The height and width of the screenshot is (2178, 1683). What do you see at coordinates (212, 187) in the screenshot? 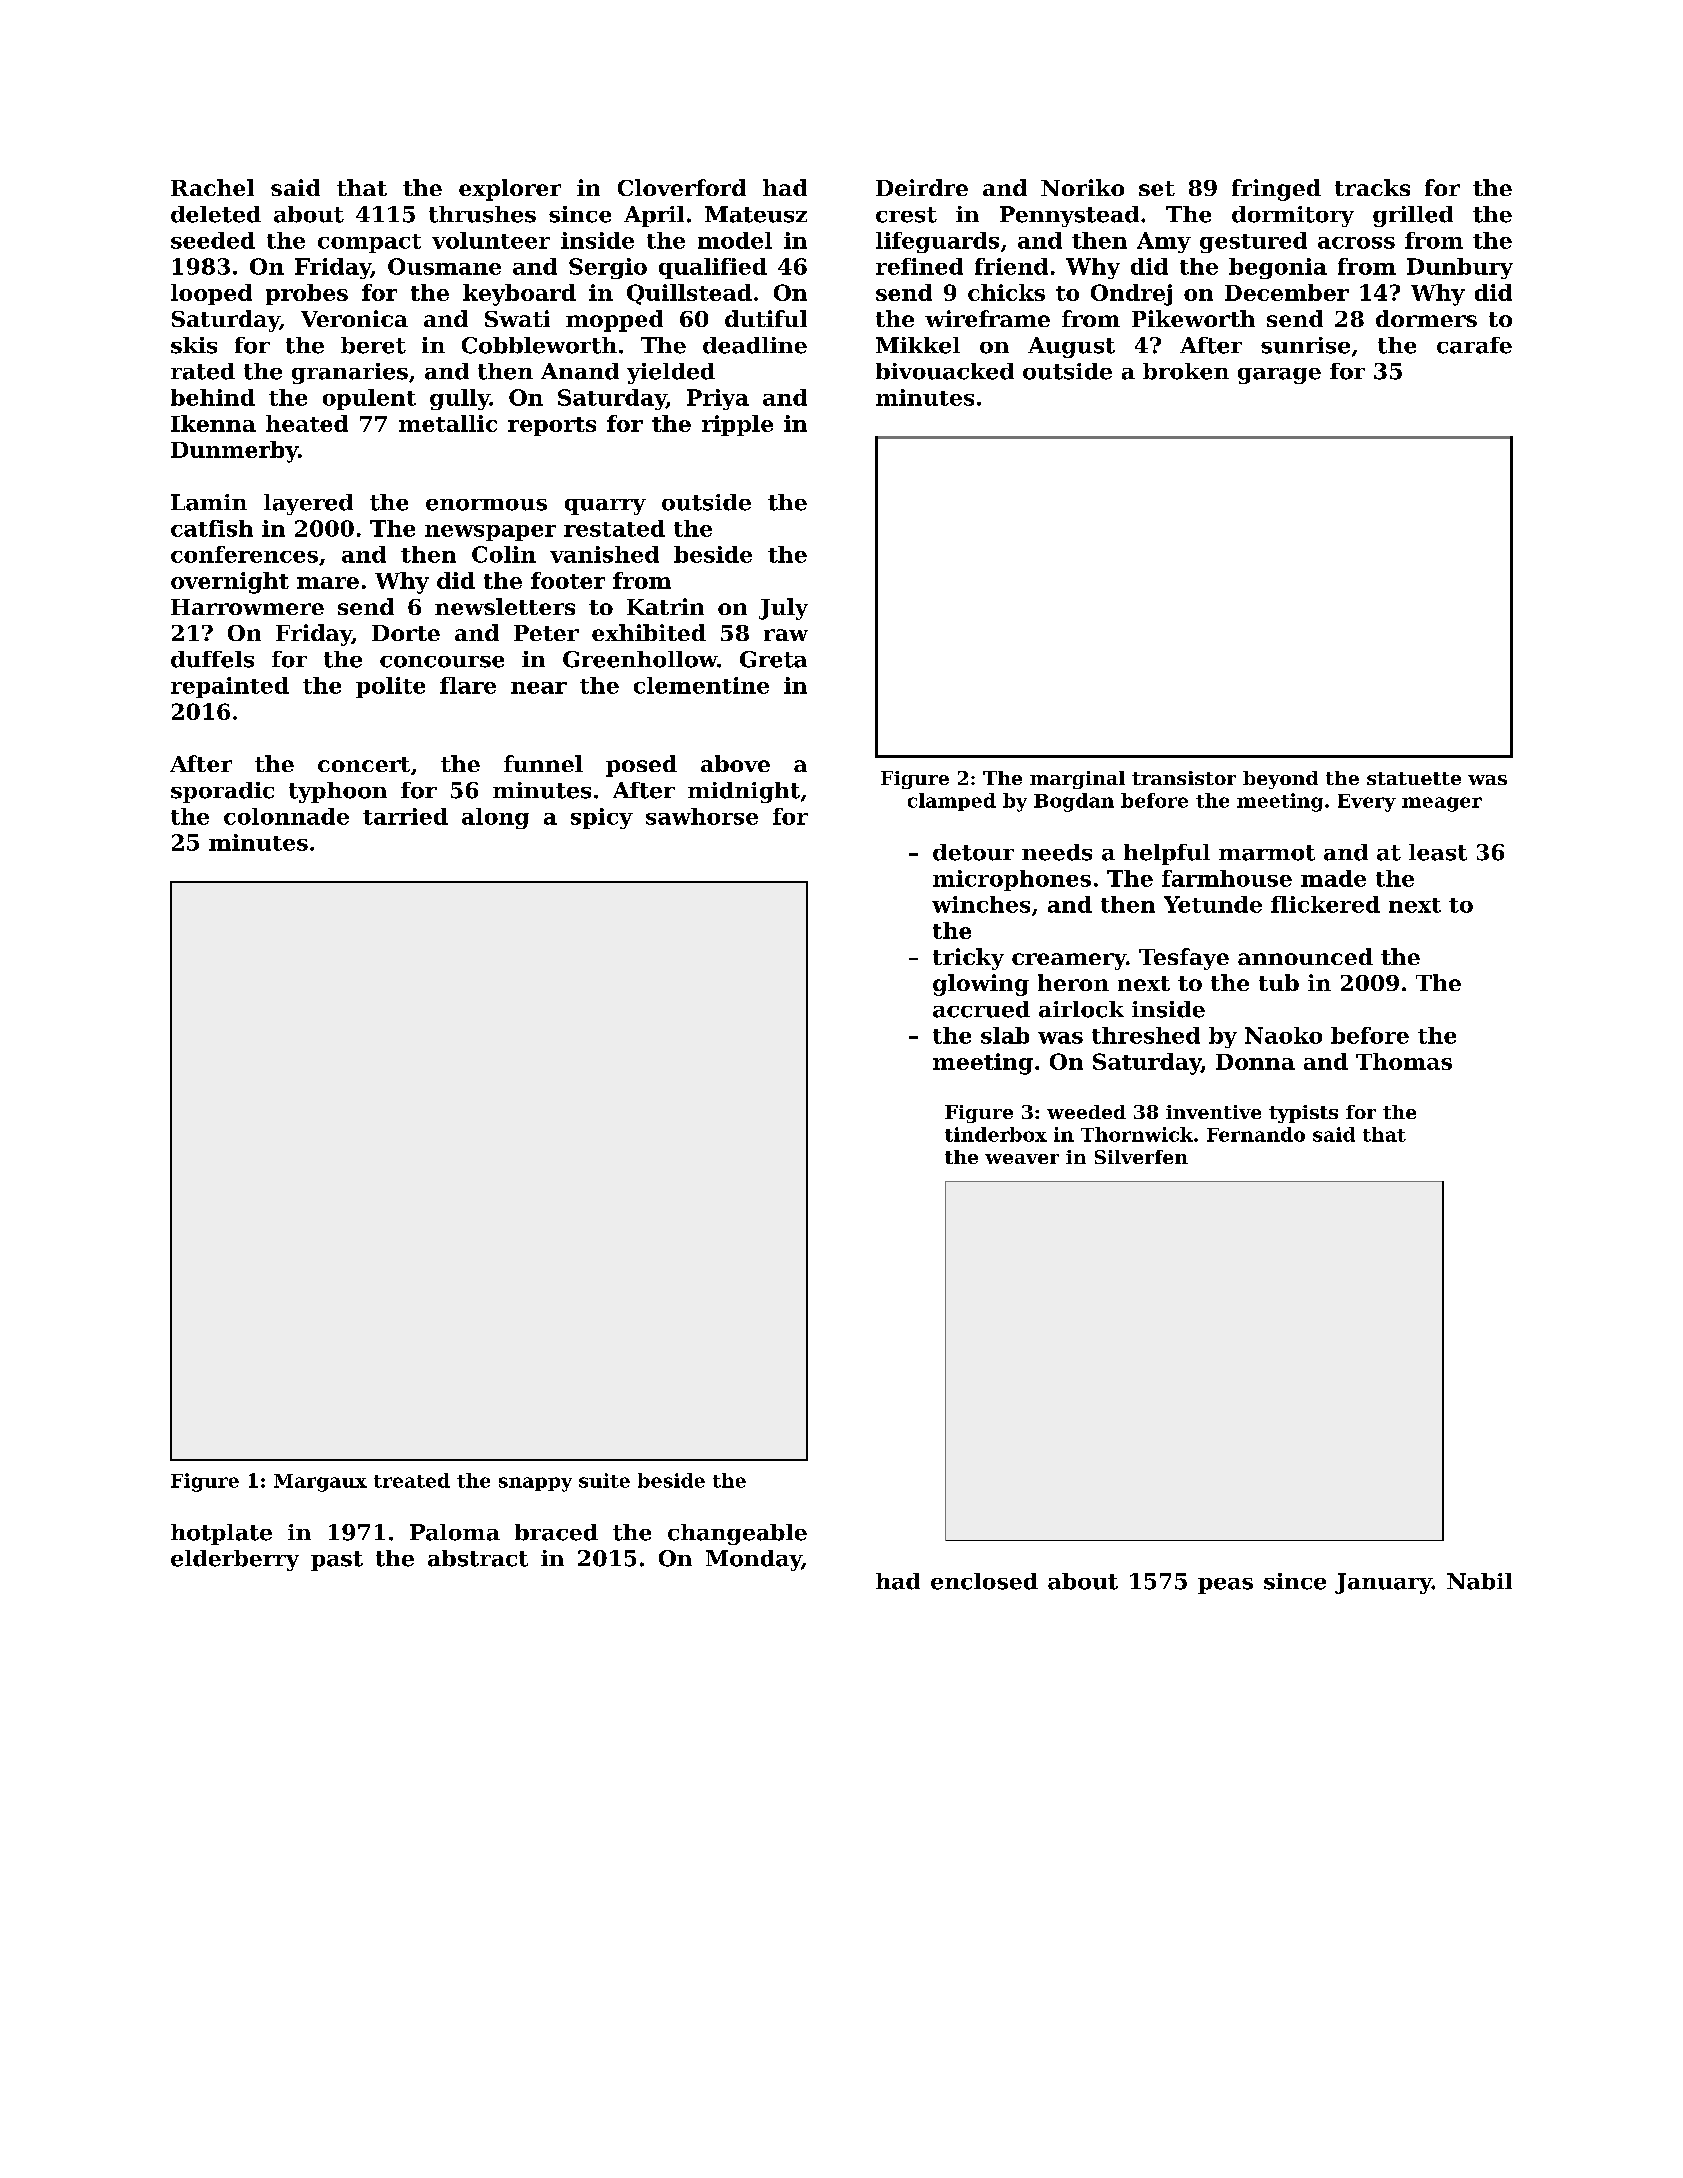
I see `Rachel` at bounding box center [212, 187].
